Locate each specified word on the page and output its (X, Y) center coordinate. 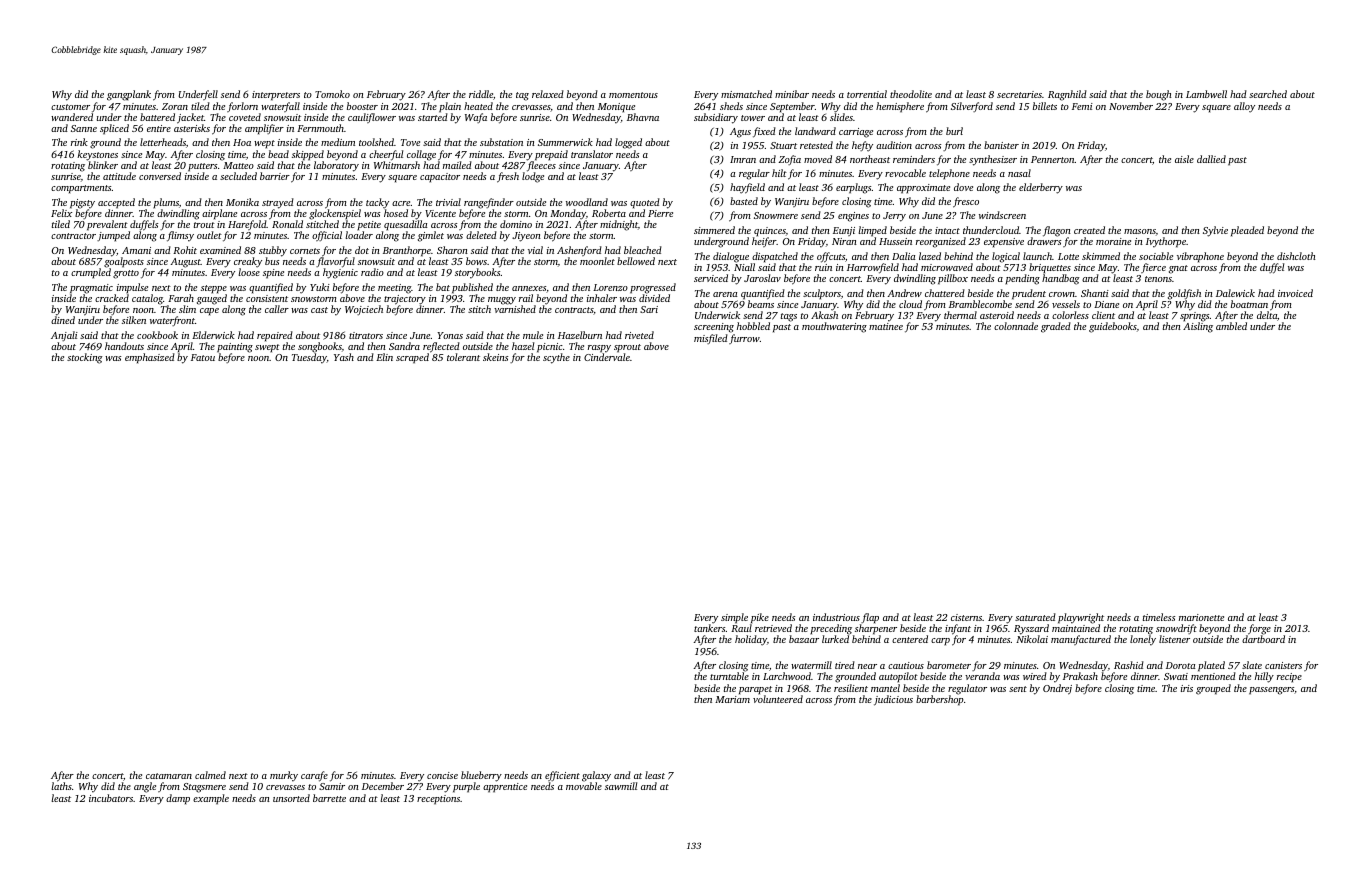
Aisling (1198, 328)
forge (1259, 630)
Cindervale (607, 357)
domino (516, 224)
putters (202, 167)
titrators (366, 335)
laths (61, 786)
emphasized (150, 358)
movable (584, 786)
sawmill (621, 786)
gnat (1178, 269)
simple (734, 618)
